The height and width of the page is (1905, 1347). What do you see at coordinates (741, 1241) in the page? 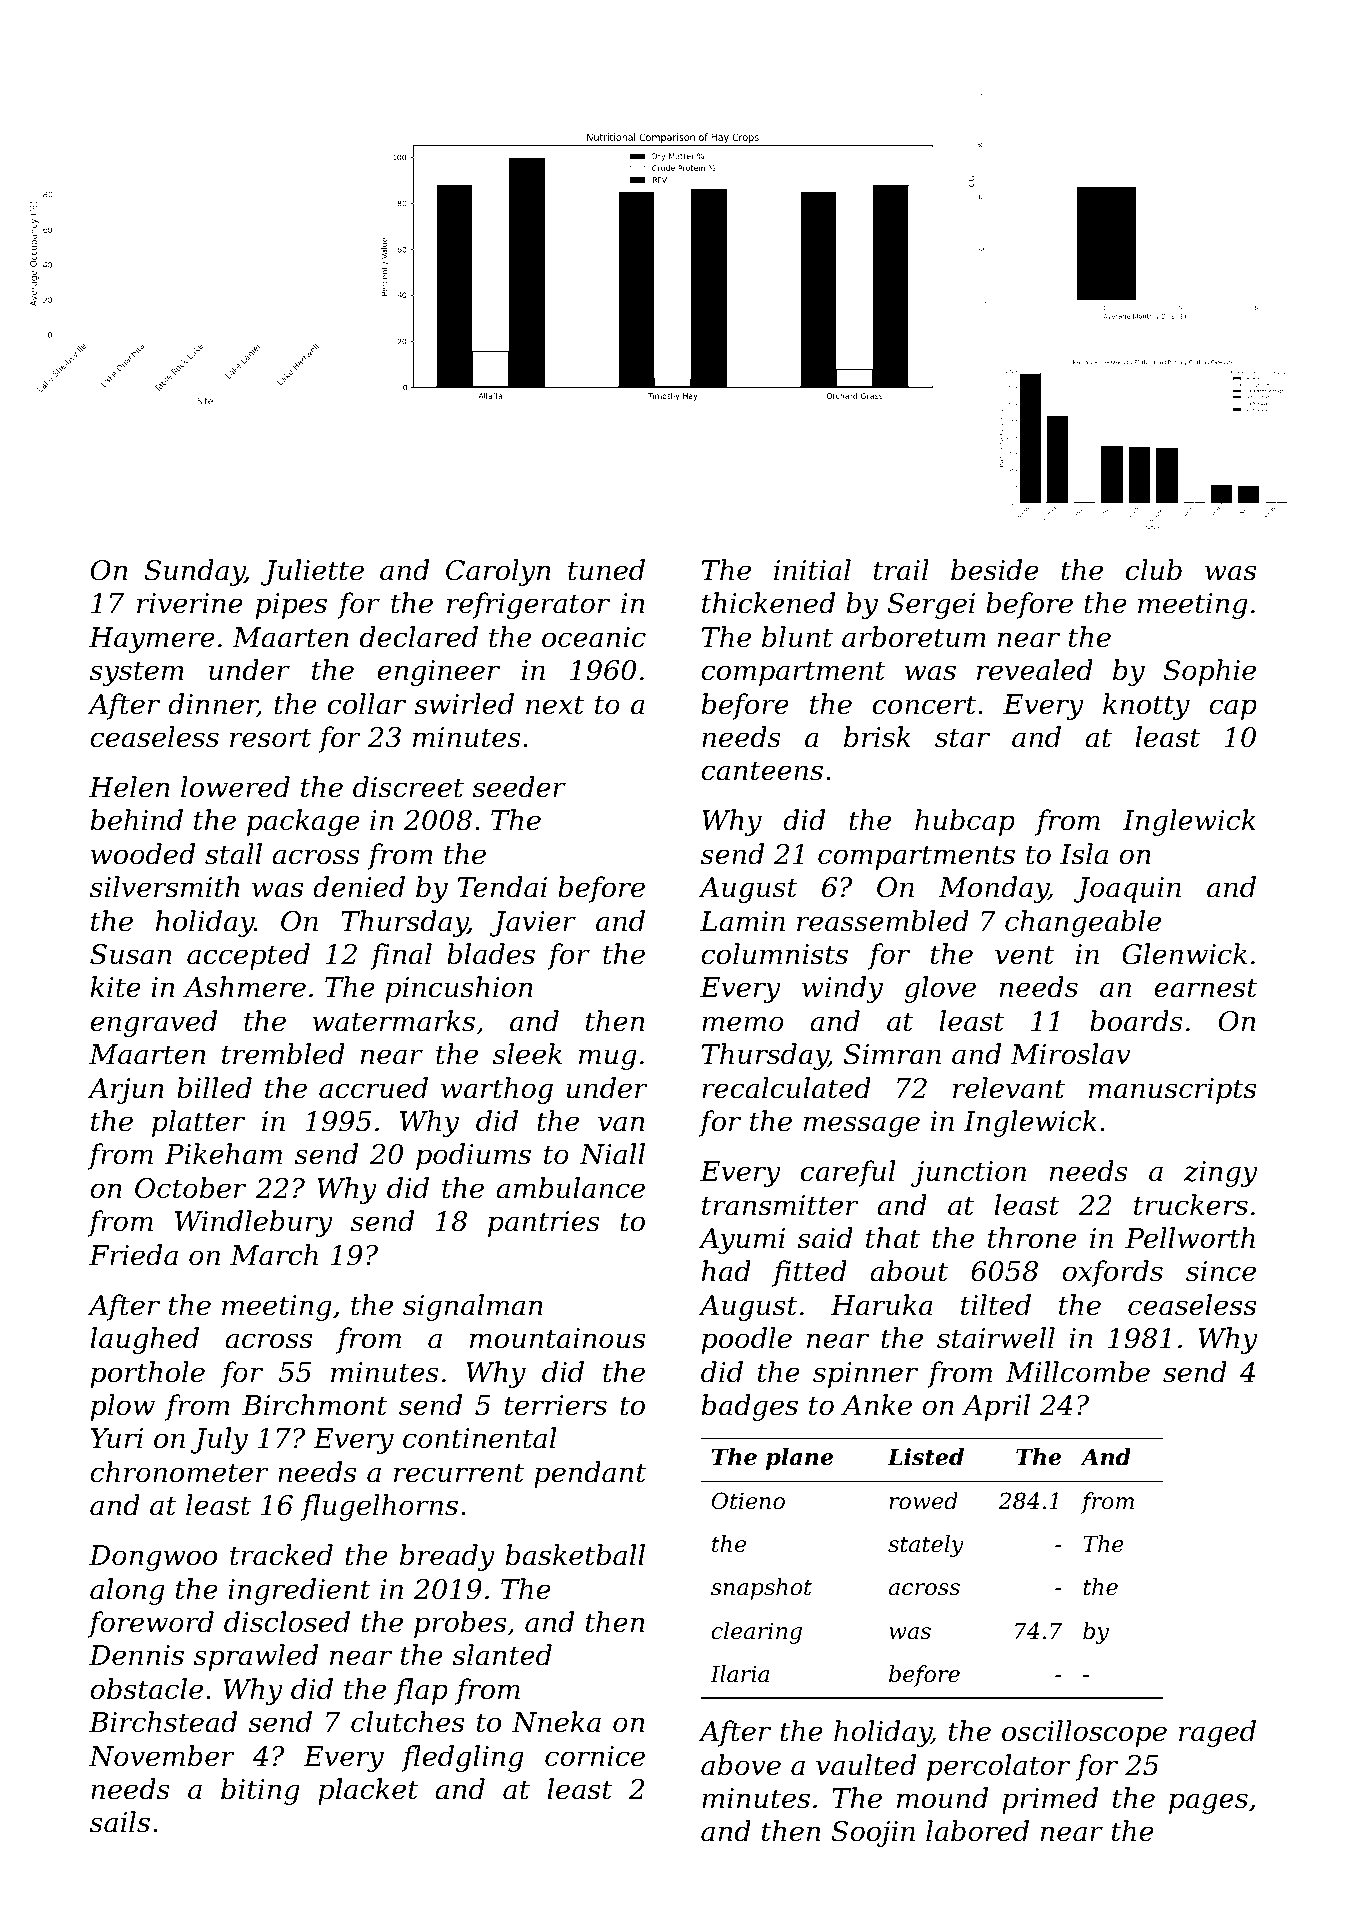
I see `Ayumi` at bounding box center [741, 1241].
